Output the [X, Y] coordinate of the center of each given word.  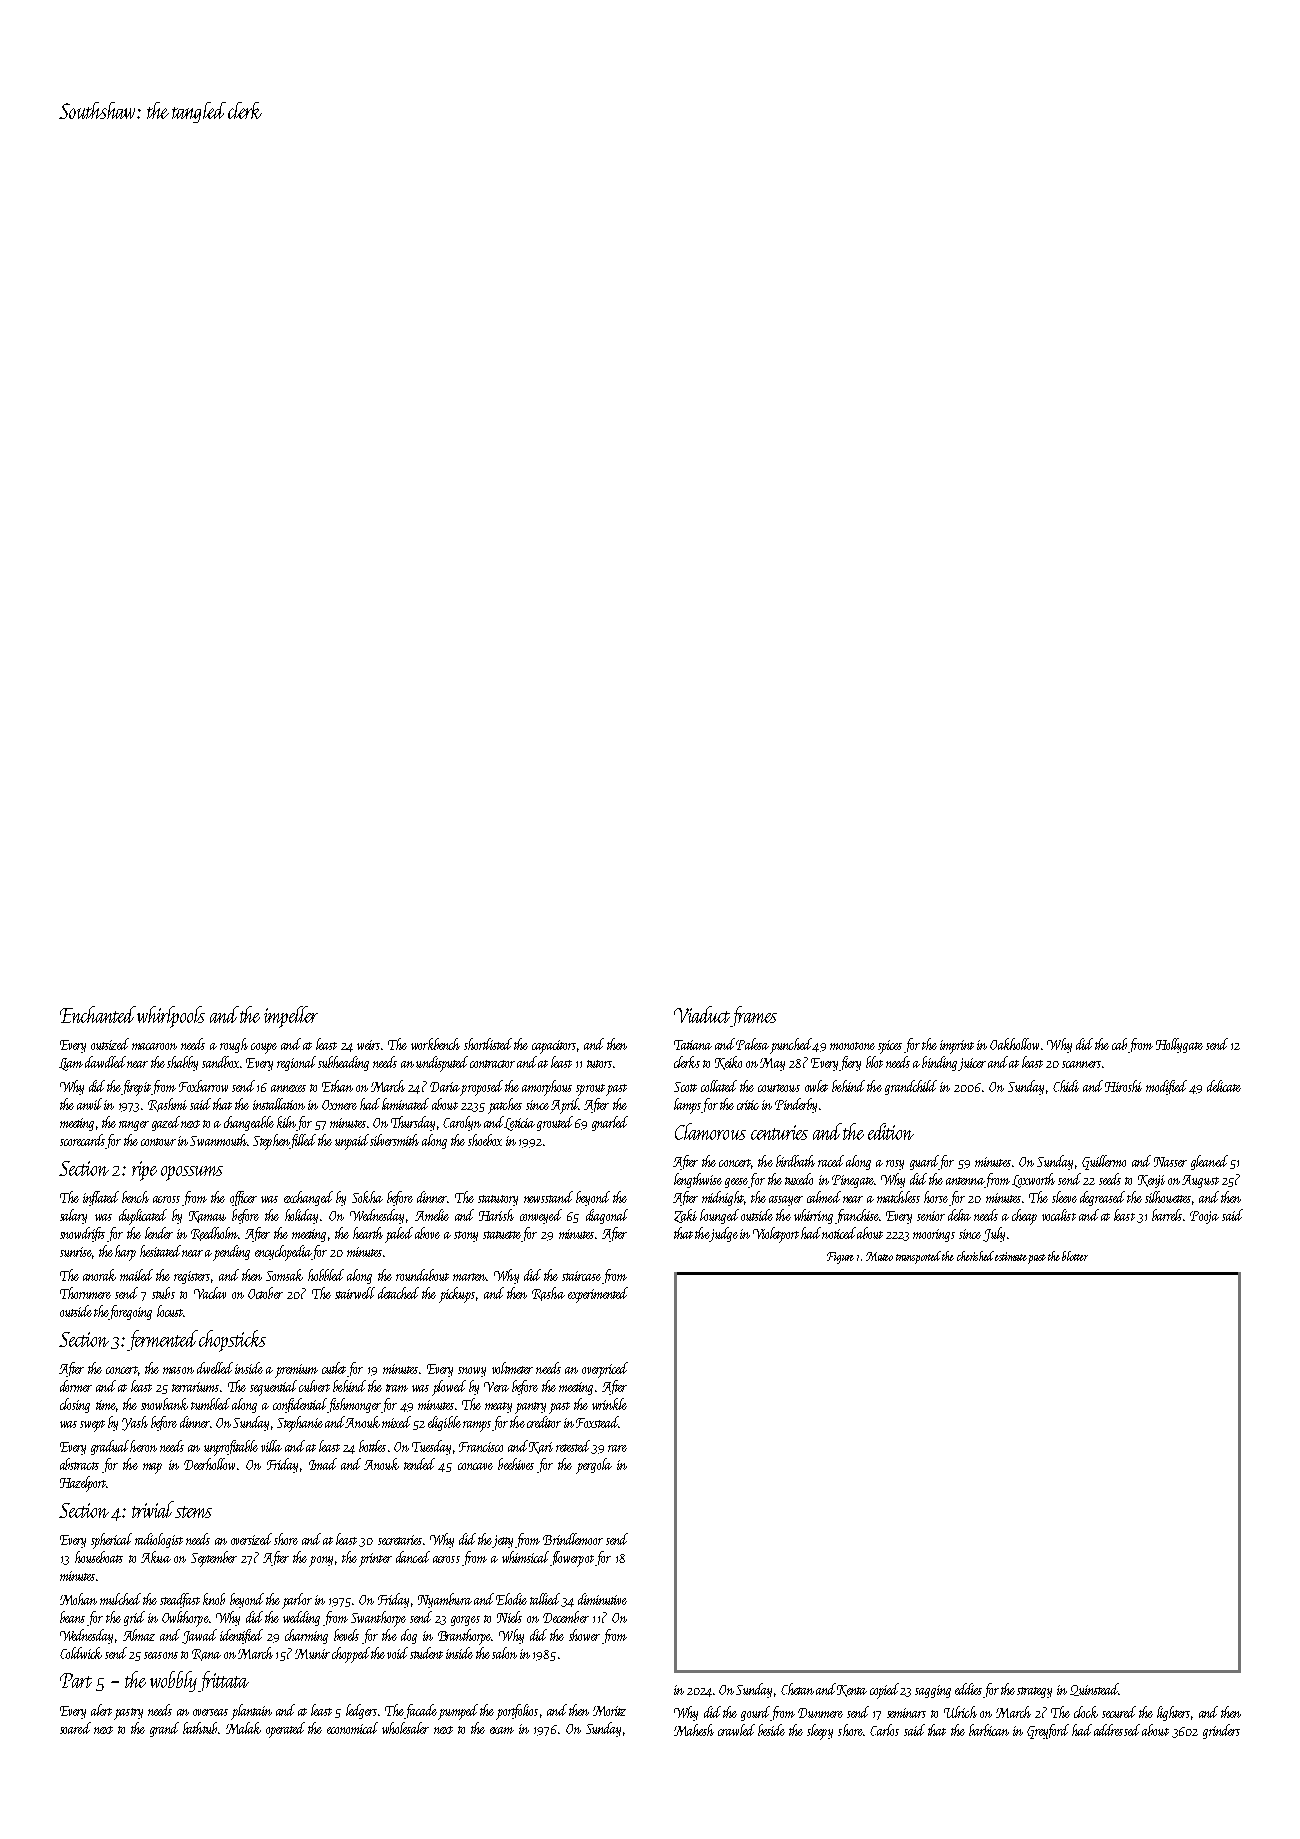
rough [234, 1045]
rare [617, 1448]
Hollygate [1179, 1045]
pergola [594, 1466]
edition [891, 1131]
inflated [101, 1198]
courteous [779, 1088]
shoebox [485, 1140]
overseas [210, 1712]
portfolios [517, 1712]
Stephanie [300, 1424]
